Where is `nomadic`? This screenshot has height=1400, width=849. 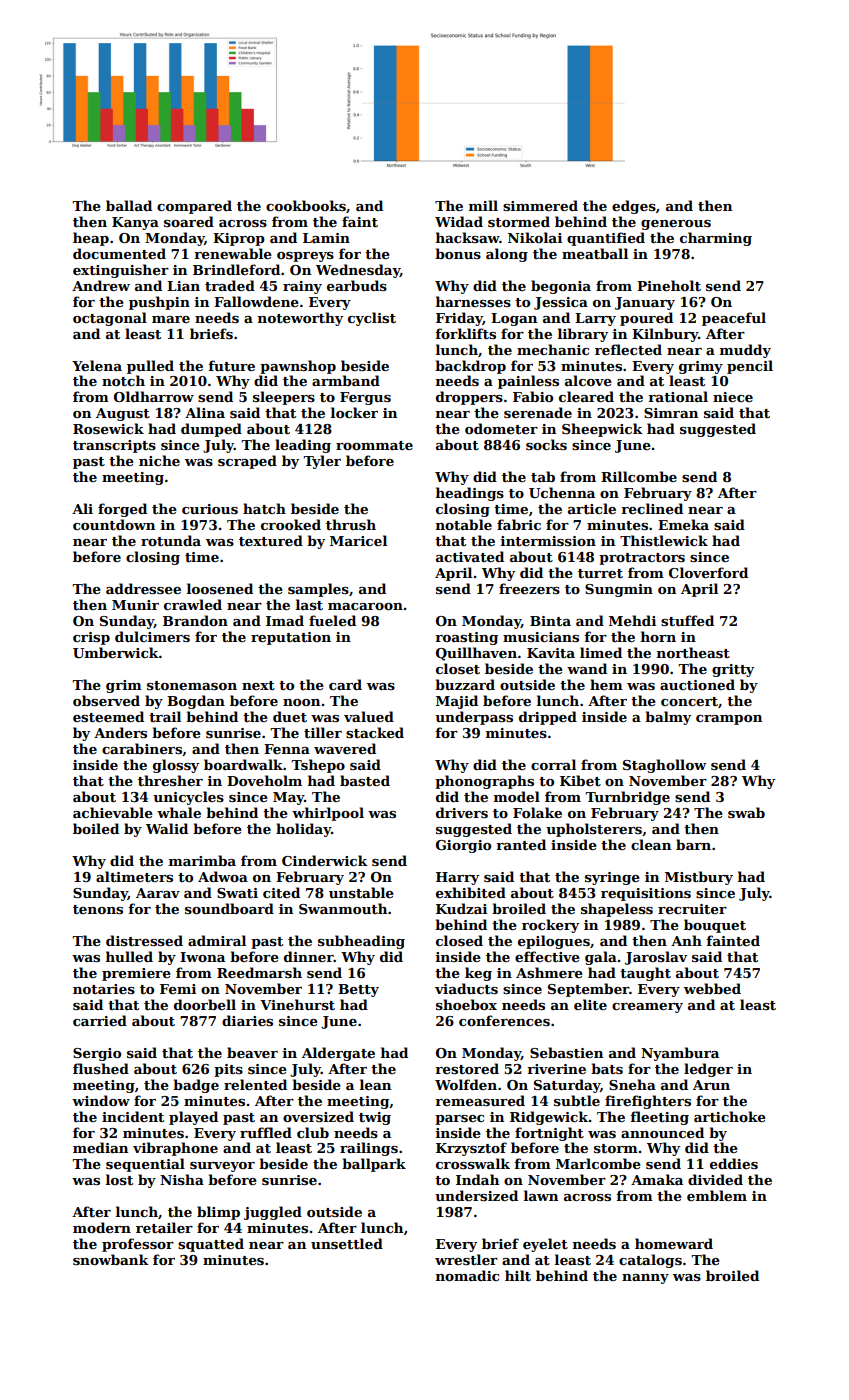
nomadic is located at coordinates (467, 1275).
